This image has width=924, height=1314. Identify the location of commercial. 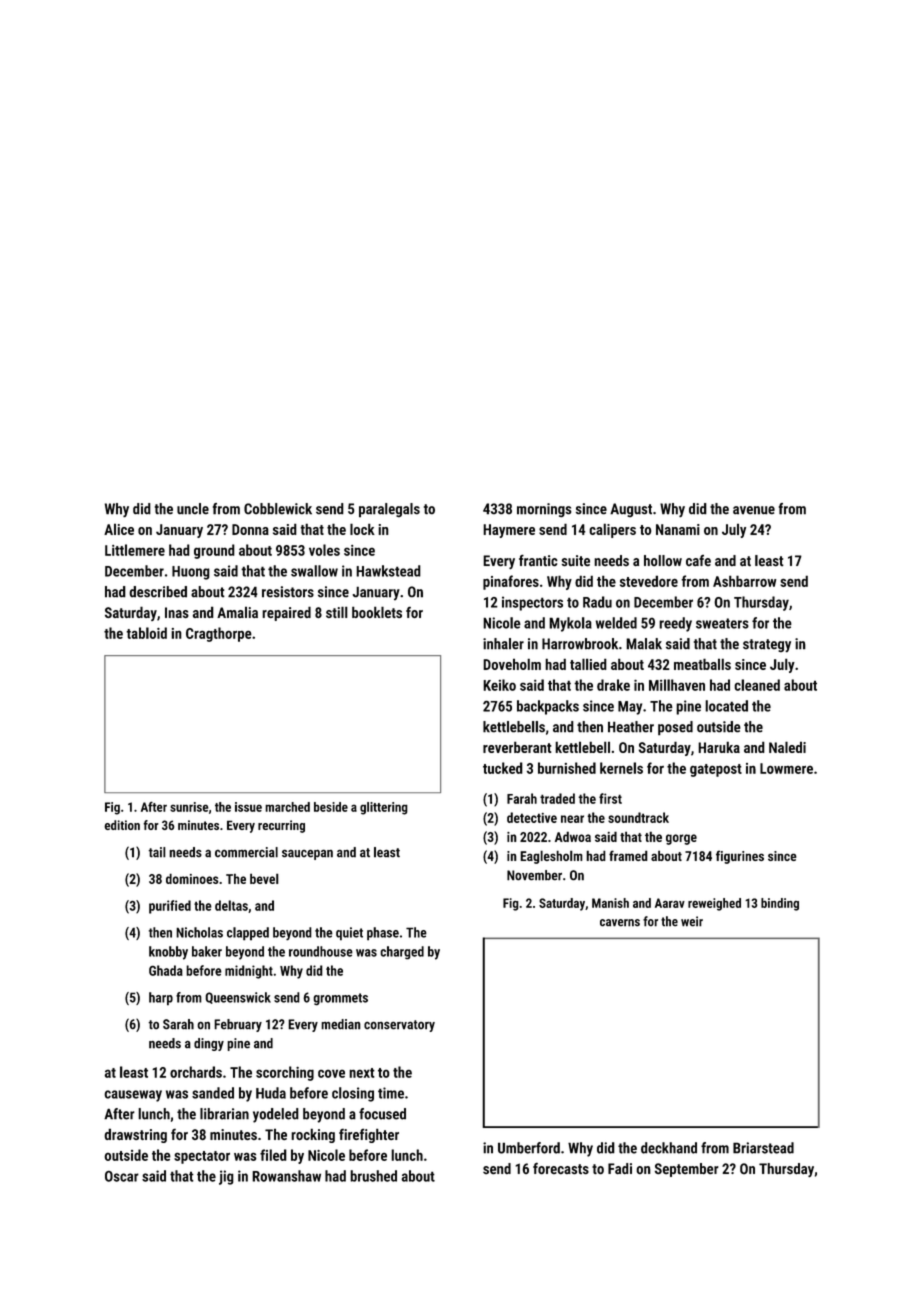
(246, 852).
